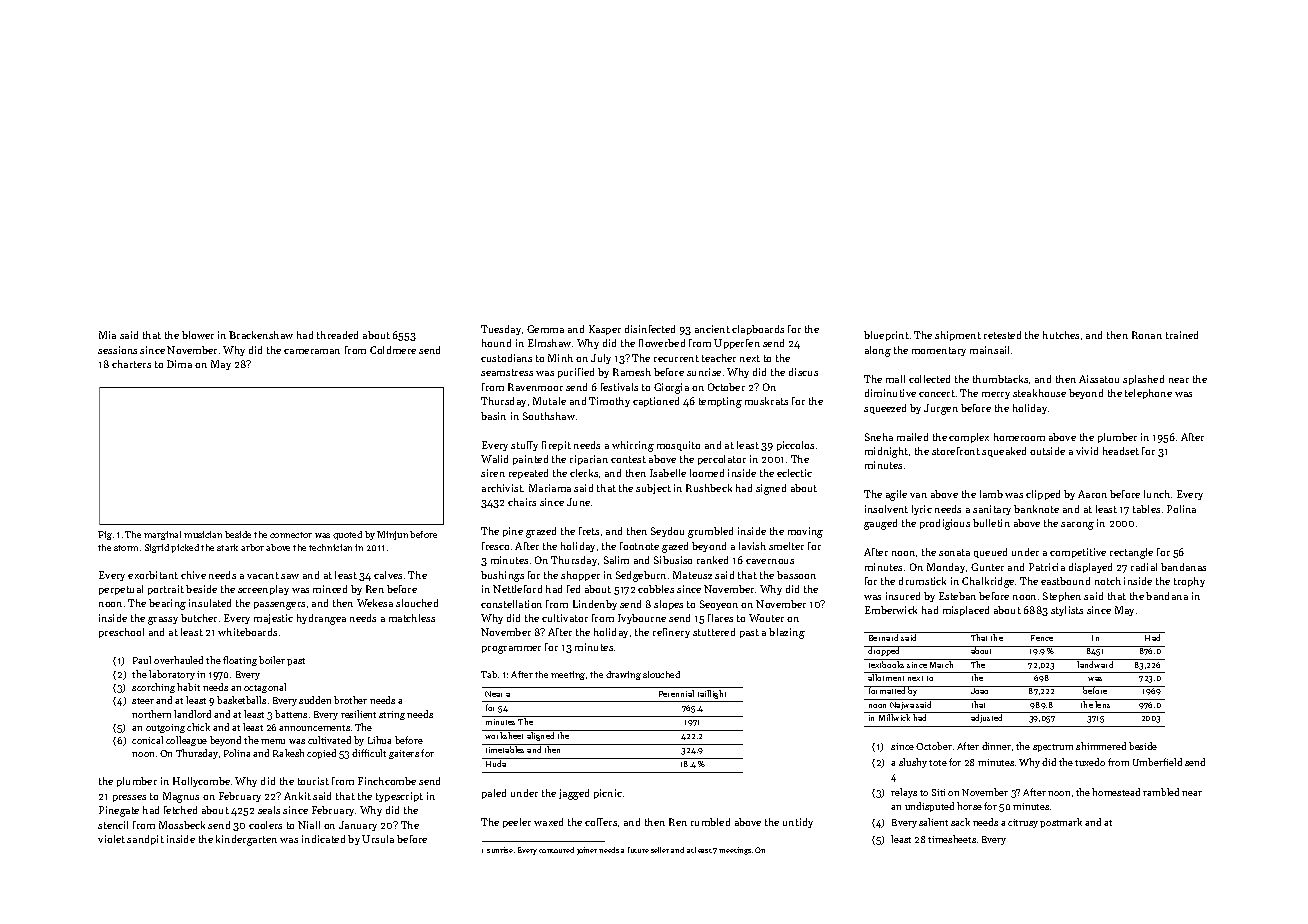  Describe the element at coordinates (798, 823) in the screenshot. I see `untidy` at that location.
